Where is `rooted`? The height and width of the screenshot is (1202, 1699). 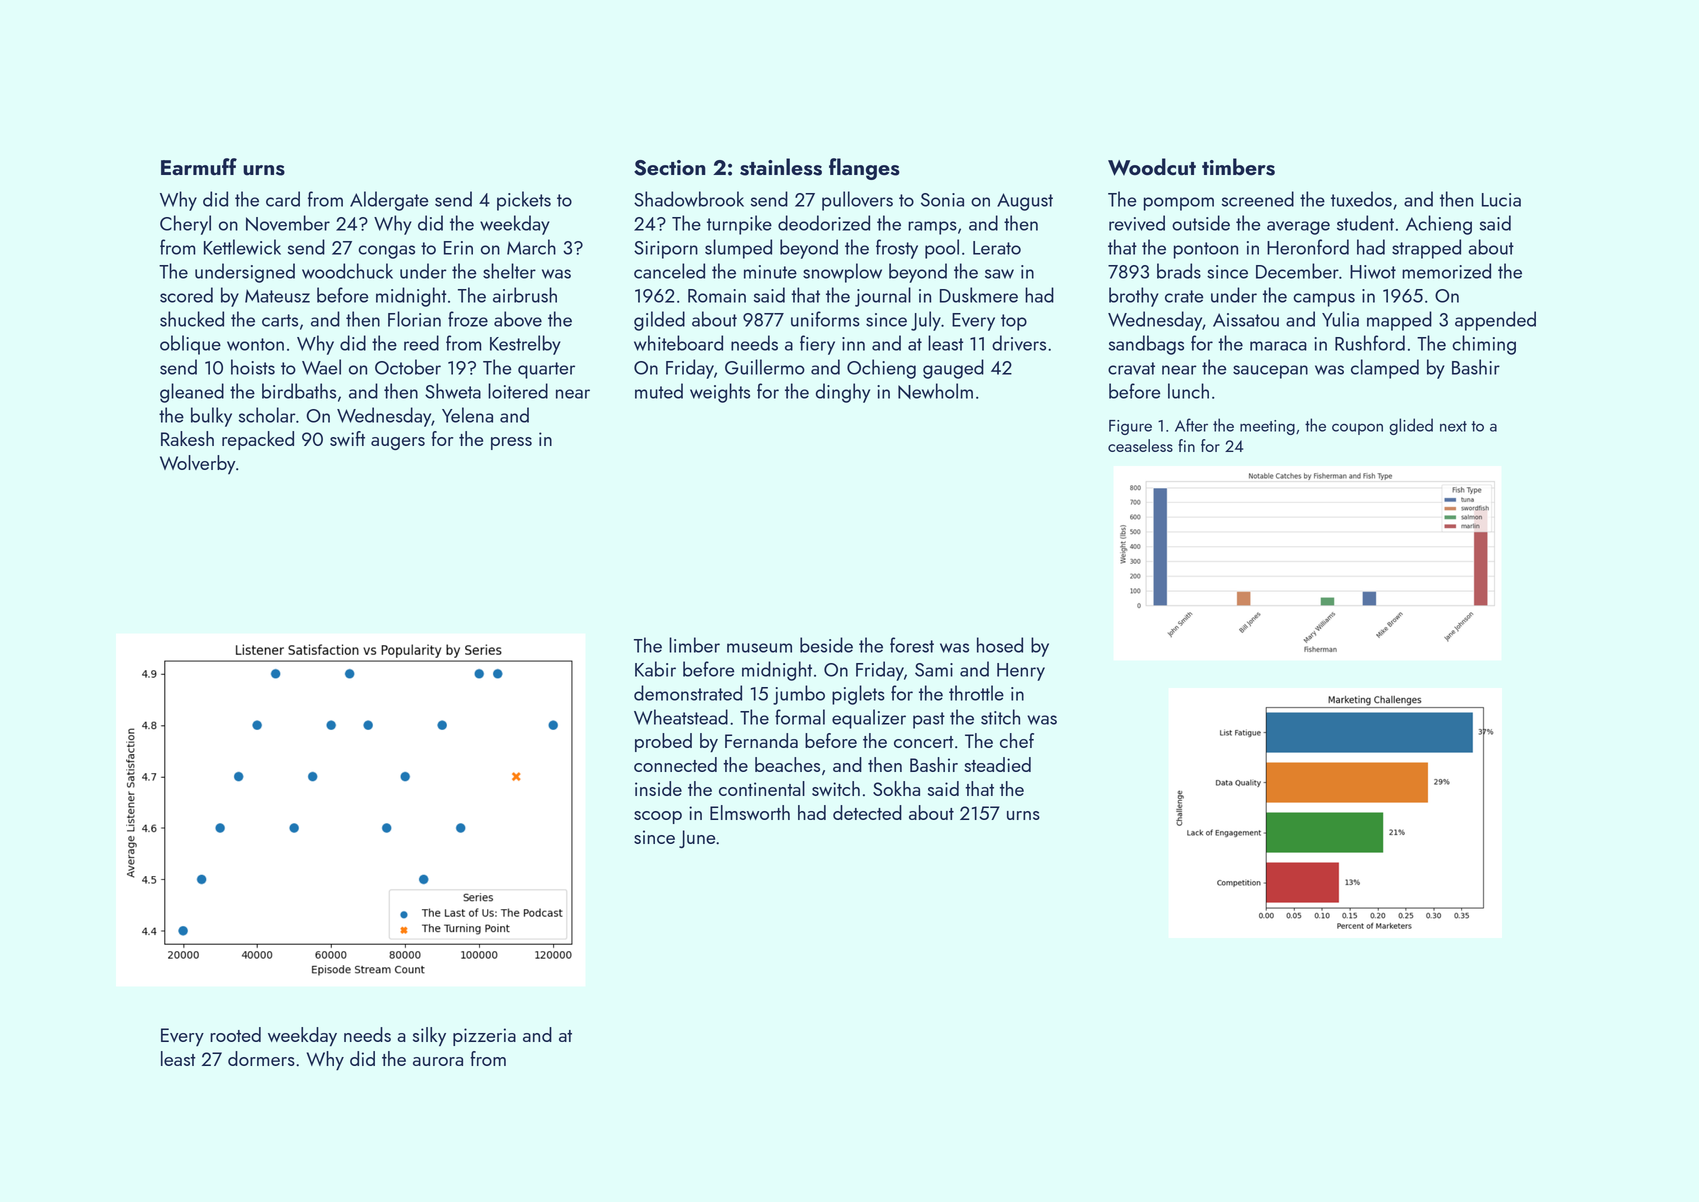
rooted is located at coordinates (235, 1034).
